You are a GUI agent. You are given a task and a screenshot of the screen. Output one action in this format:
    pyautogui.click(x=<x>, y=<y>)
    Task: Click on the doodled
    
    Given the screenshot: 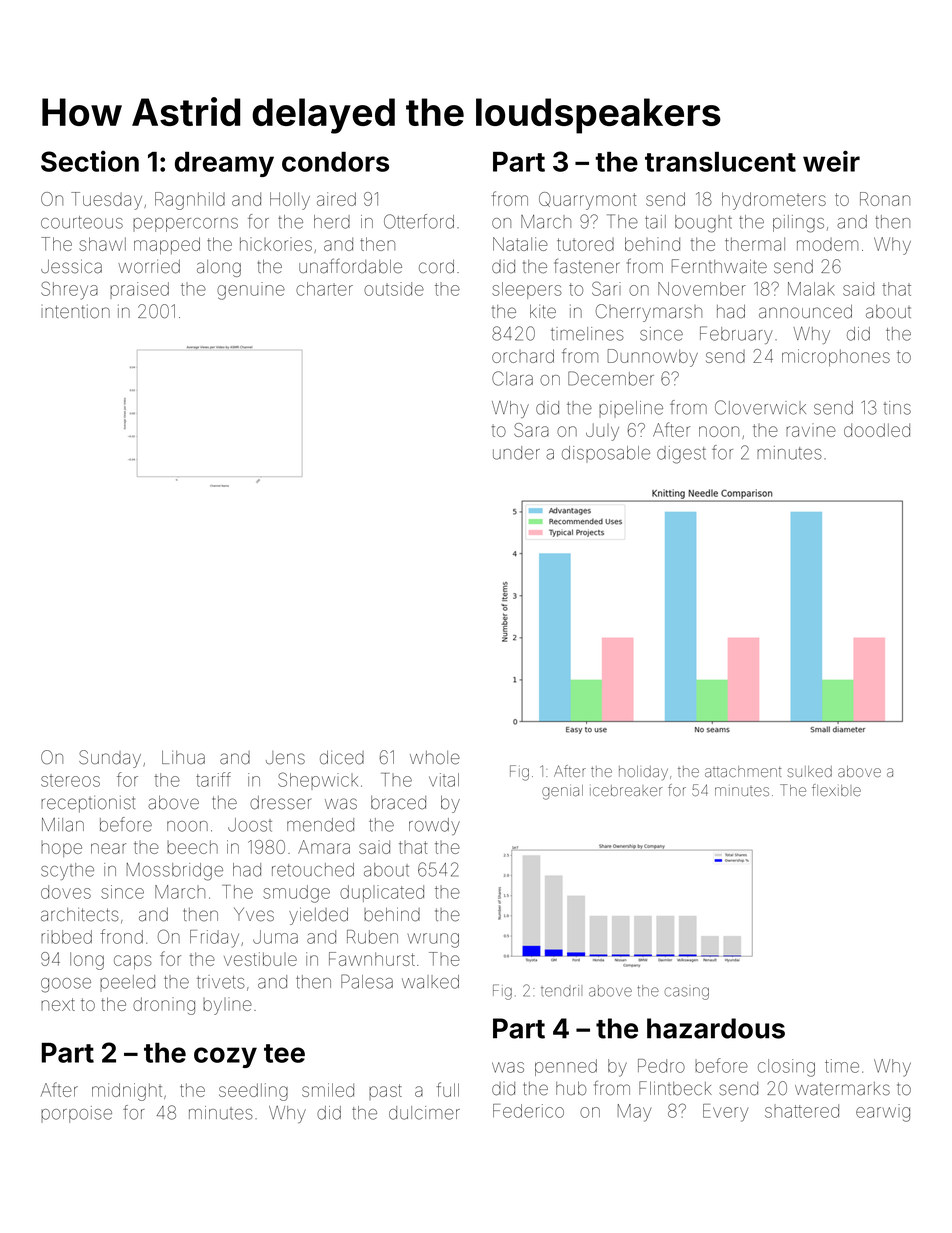 What is the action you would take?
    pyautogui.click(x=877, y=430)
